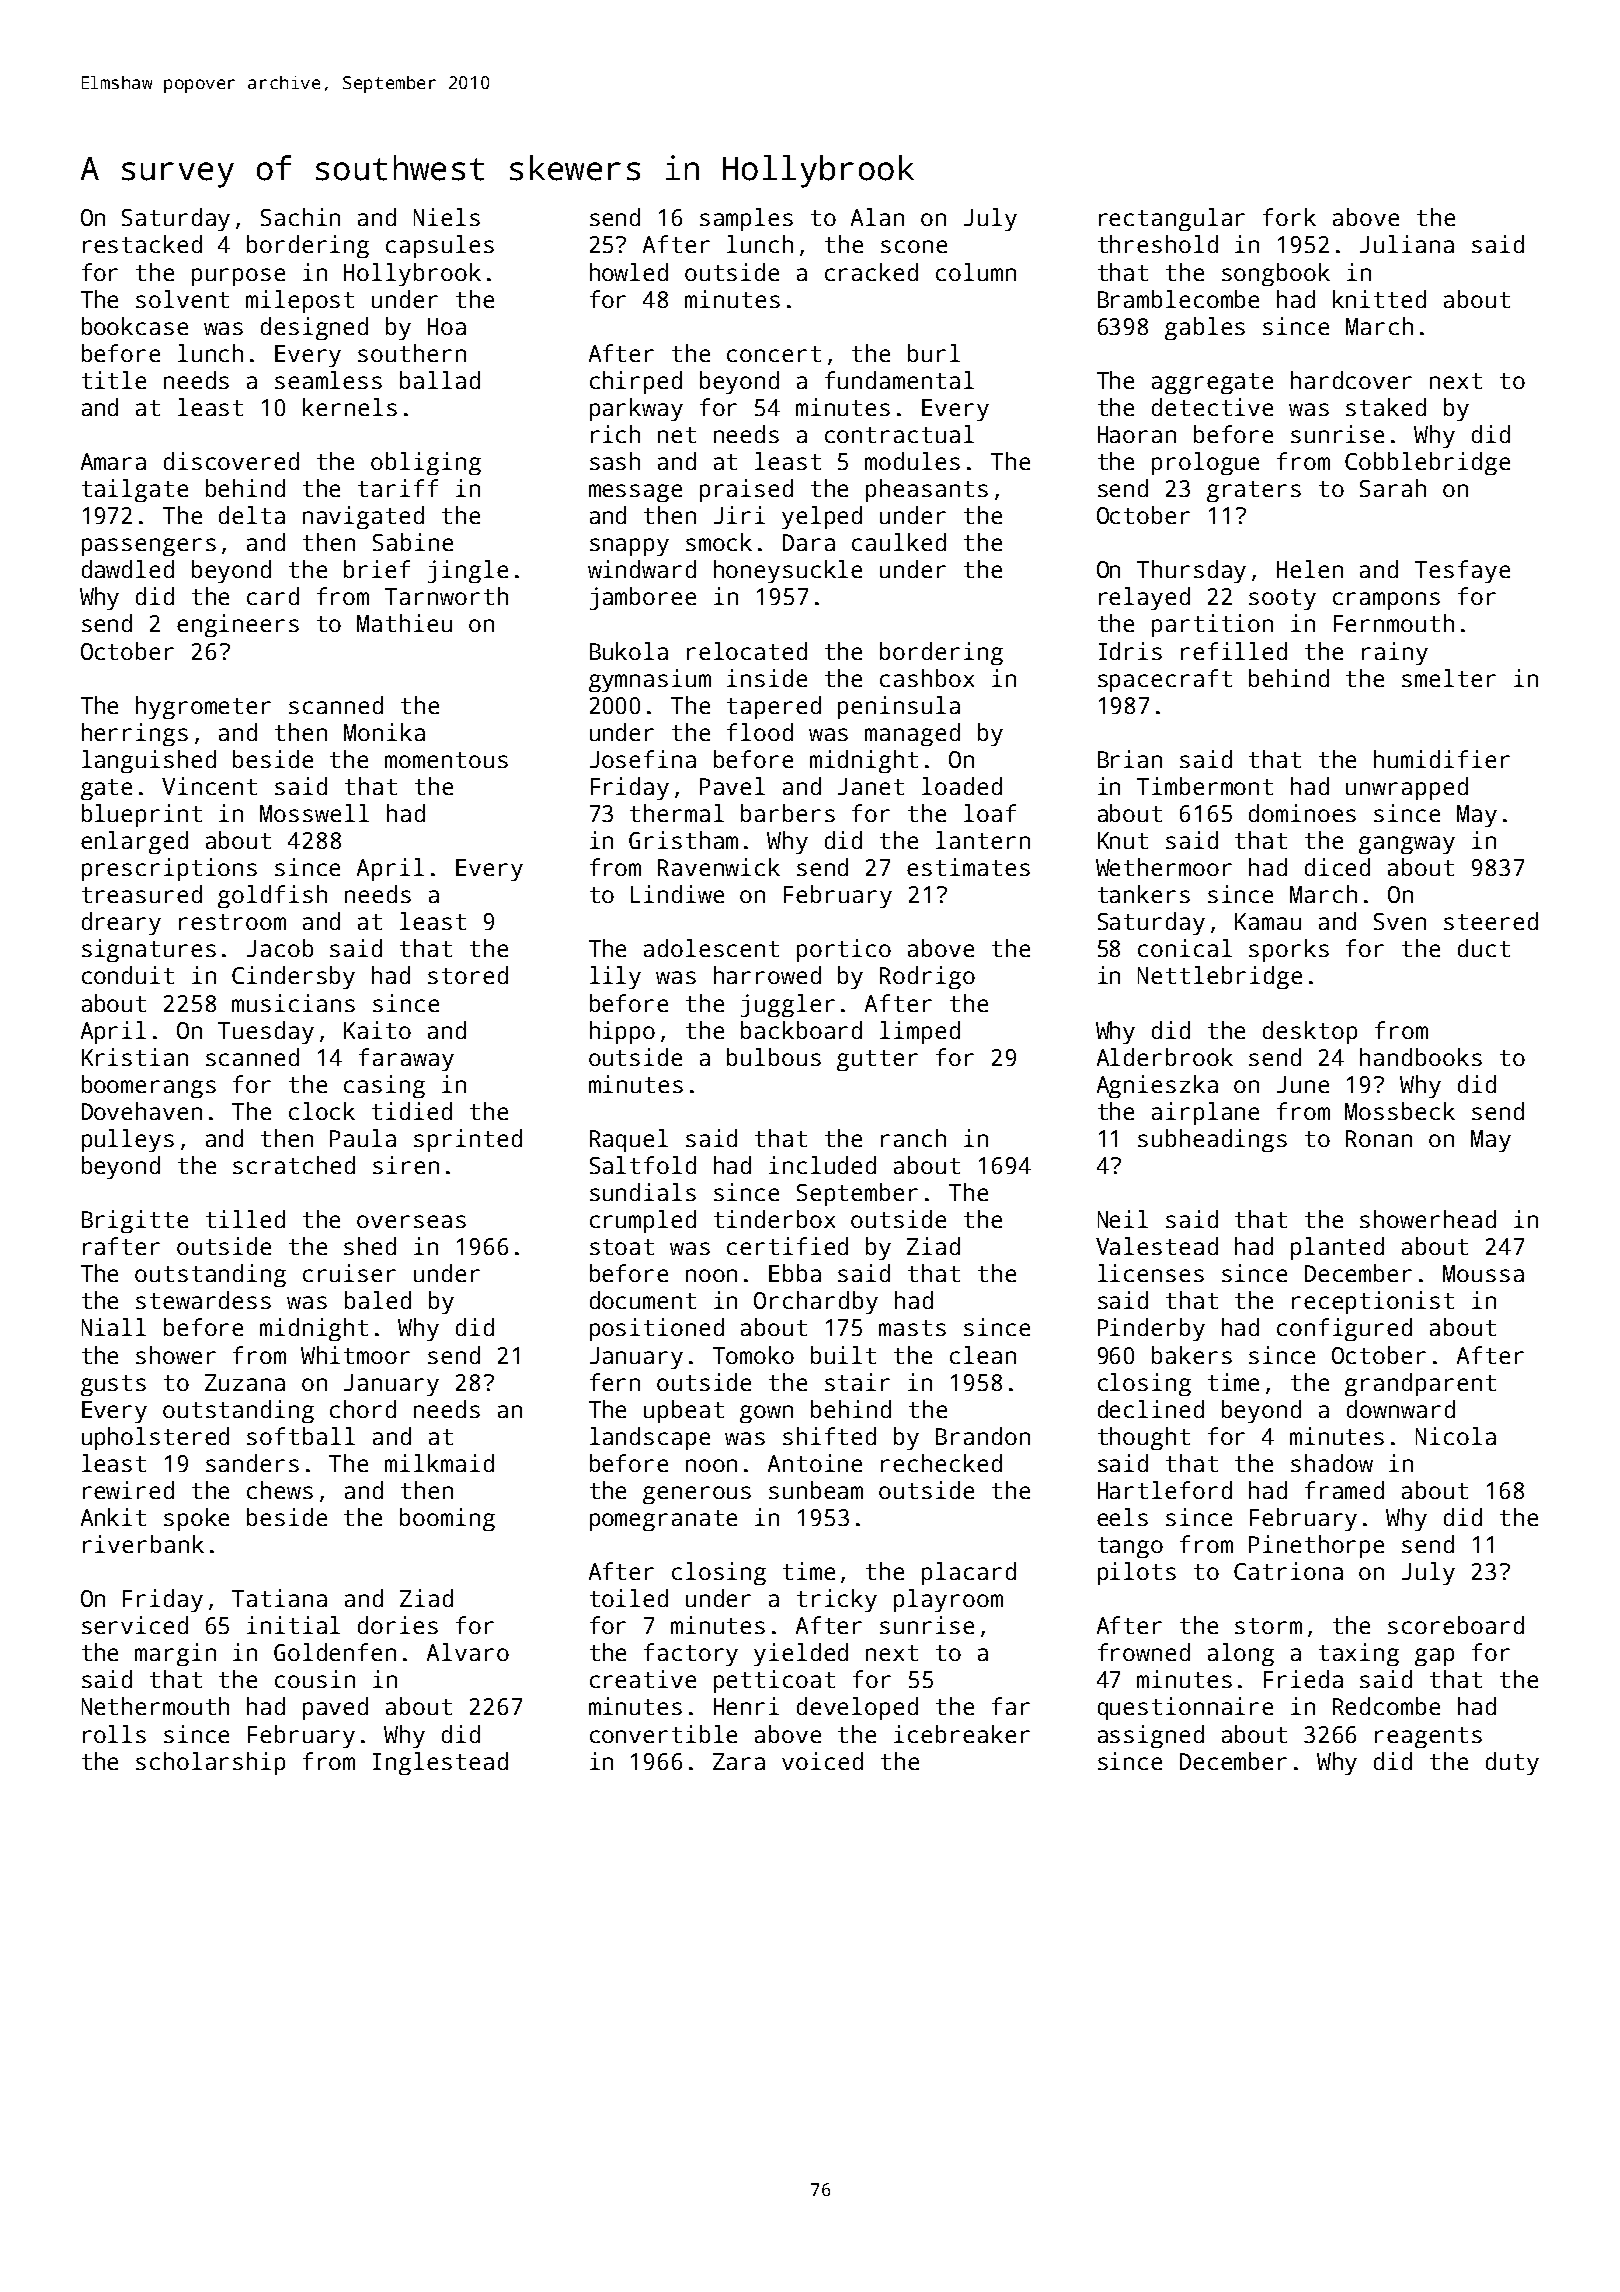 The image size is (1620, 2292). I want to click on Hoa, so click(447, 326).
